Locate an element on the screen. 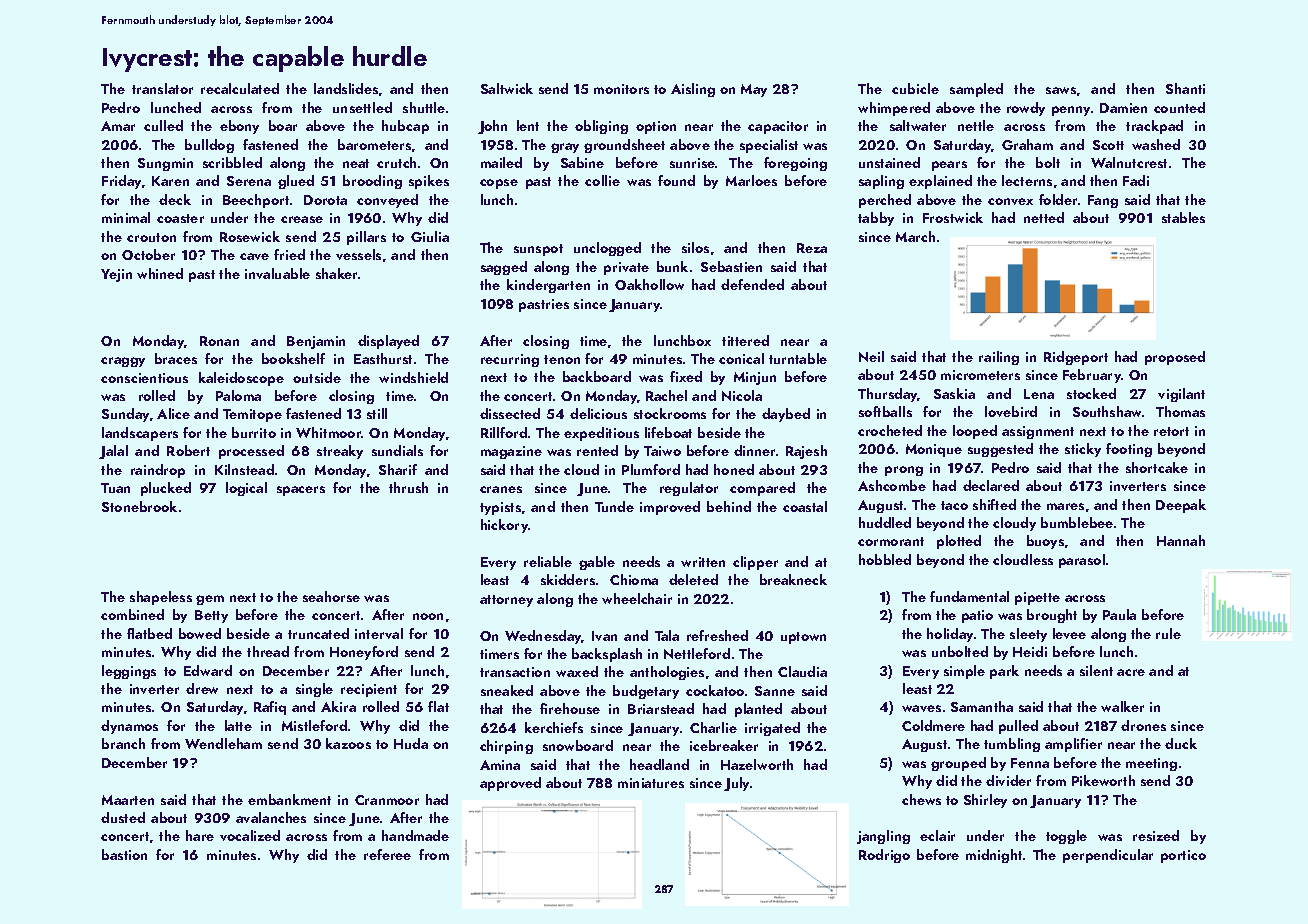  Rodrigo is located at coordinates (884, 856).
